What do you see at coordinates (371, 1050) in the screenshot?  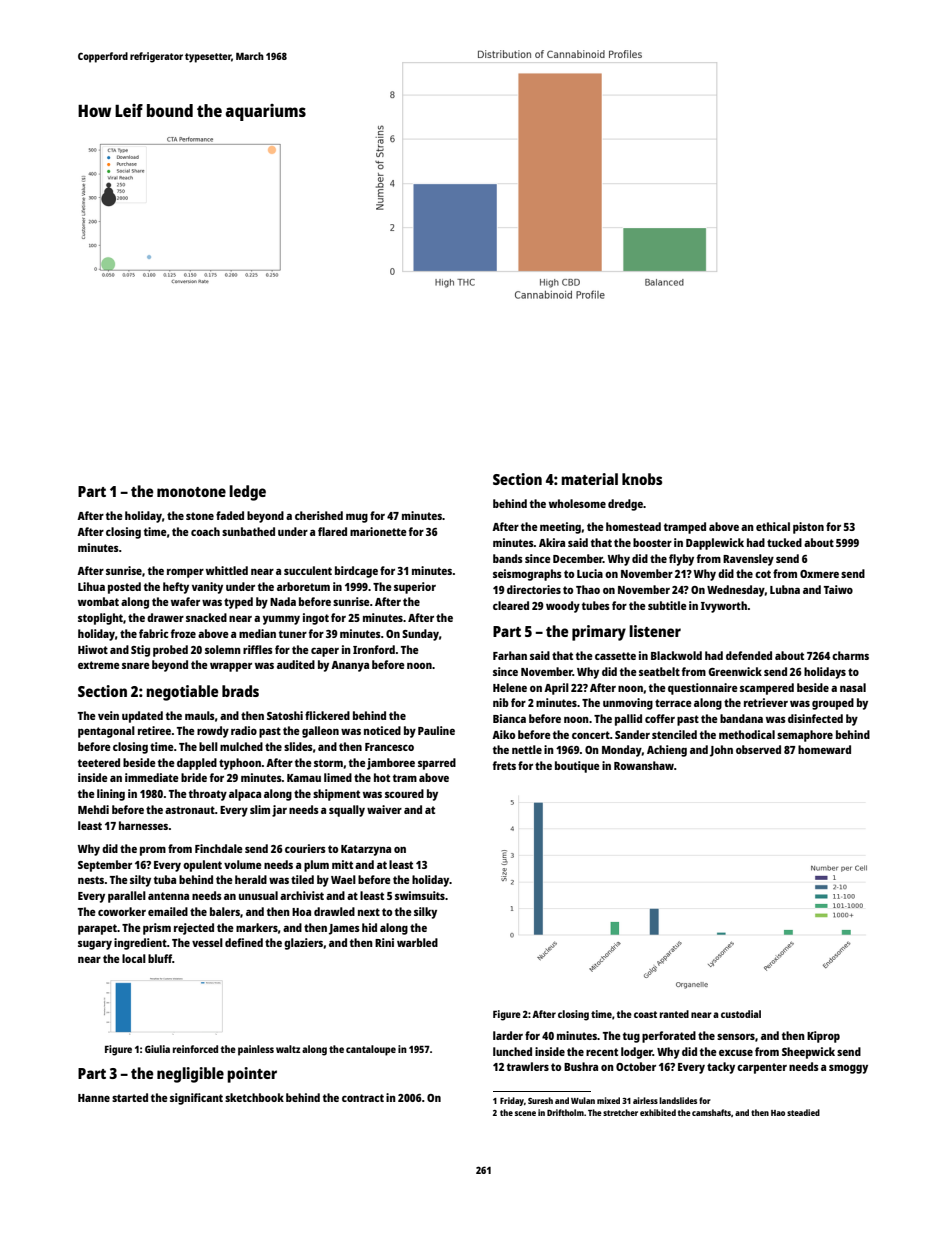 I see `cantaloupe` at bounding box center [371, 1050].
